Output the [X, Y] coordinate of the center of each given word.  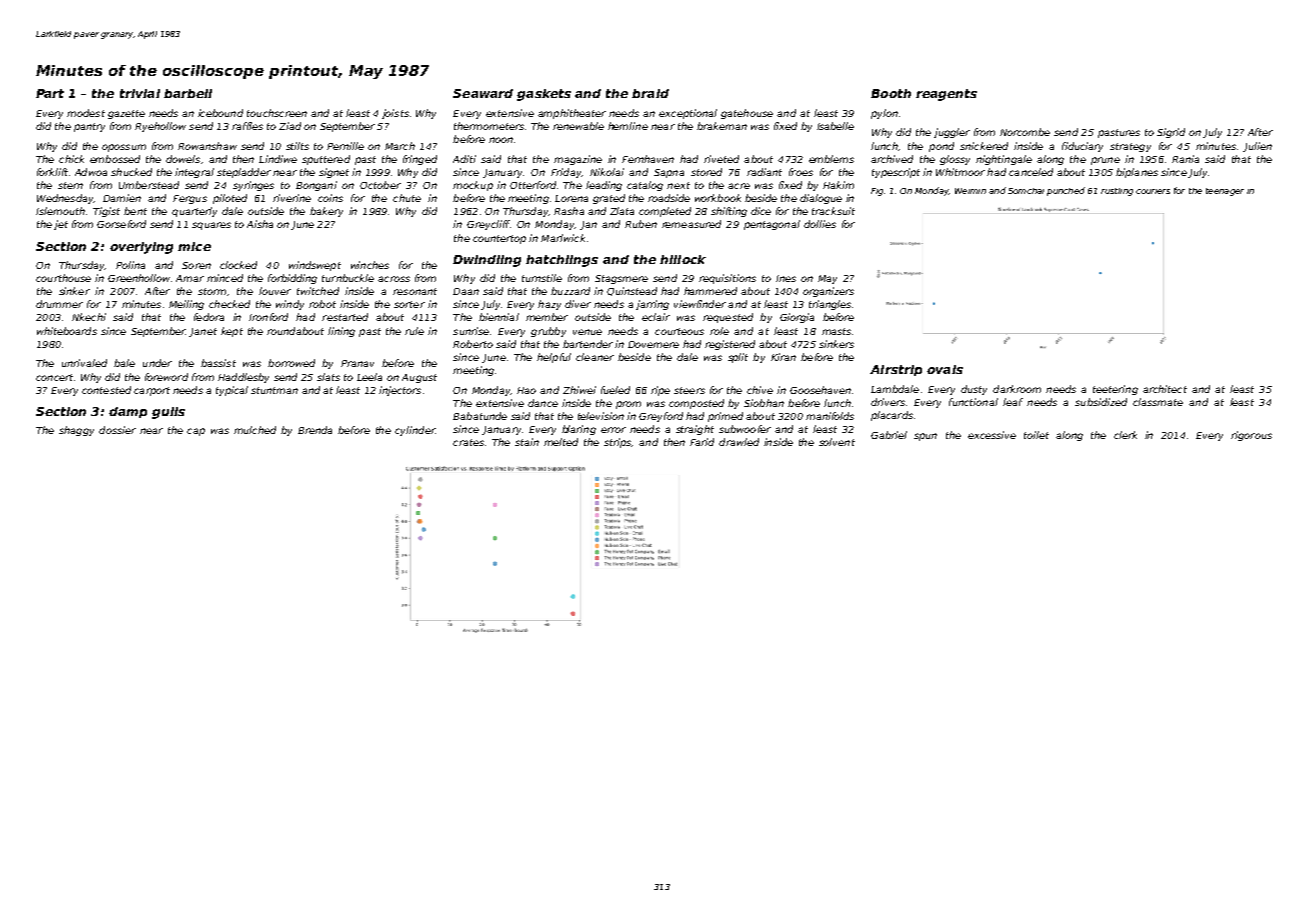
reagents [946, 95]
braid [650, 93]
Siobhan [764, 403]
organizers [828, 292]
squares [211, 226]
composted [696, 404]
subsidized [1101, 402]
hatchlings [562, 261]
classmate [1158, 402]
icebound [220, 113]
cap [196, 432]
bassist [218, 363]
